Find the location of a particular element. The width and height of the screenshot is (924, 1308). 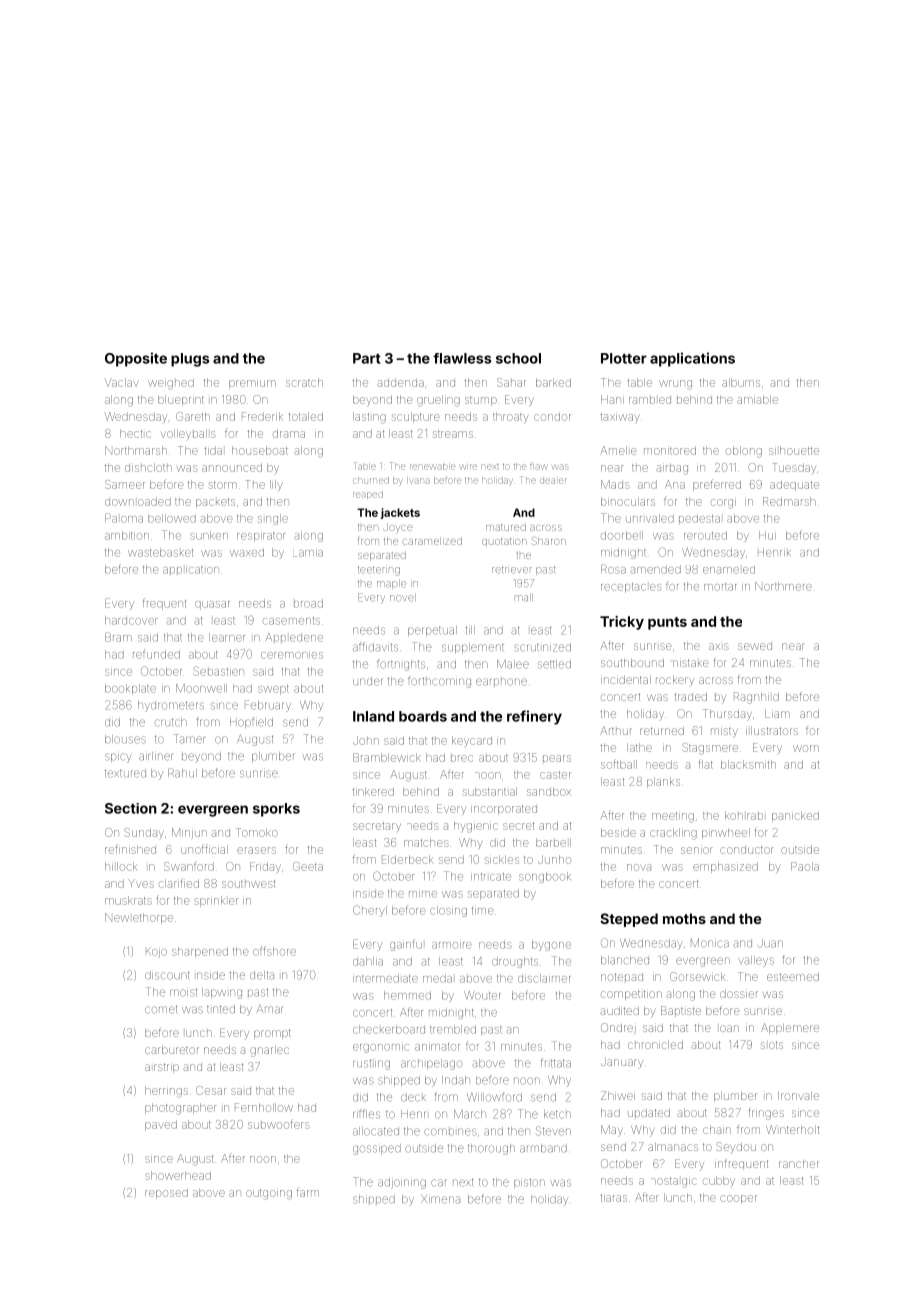

panicked is located at coordinates (795, 816).
